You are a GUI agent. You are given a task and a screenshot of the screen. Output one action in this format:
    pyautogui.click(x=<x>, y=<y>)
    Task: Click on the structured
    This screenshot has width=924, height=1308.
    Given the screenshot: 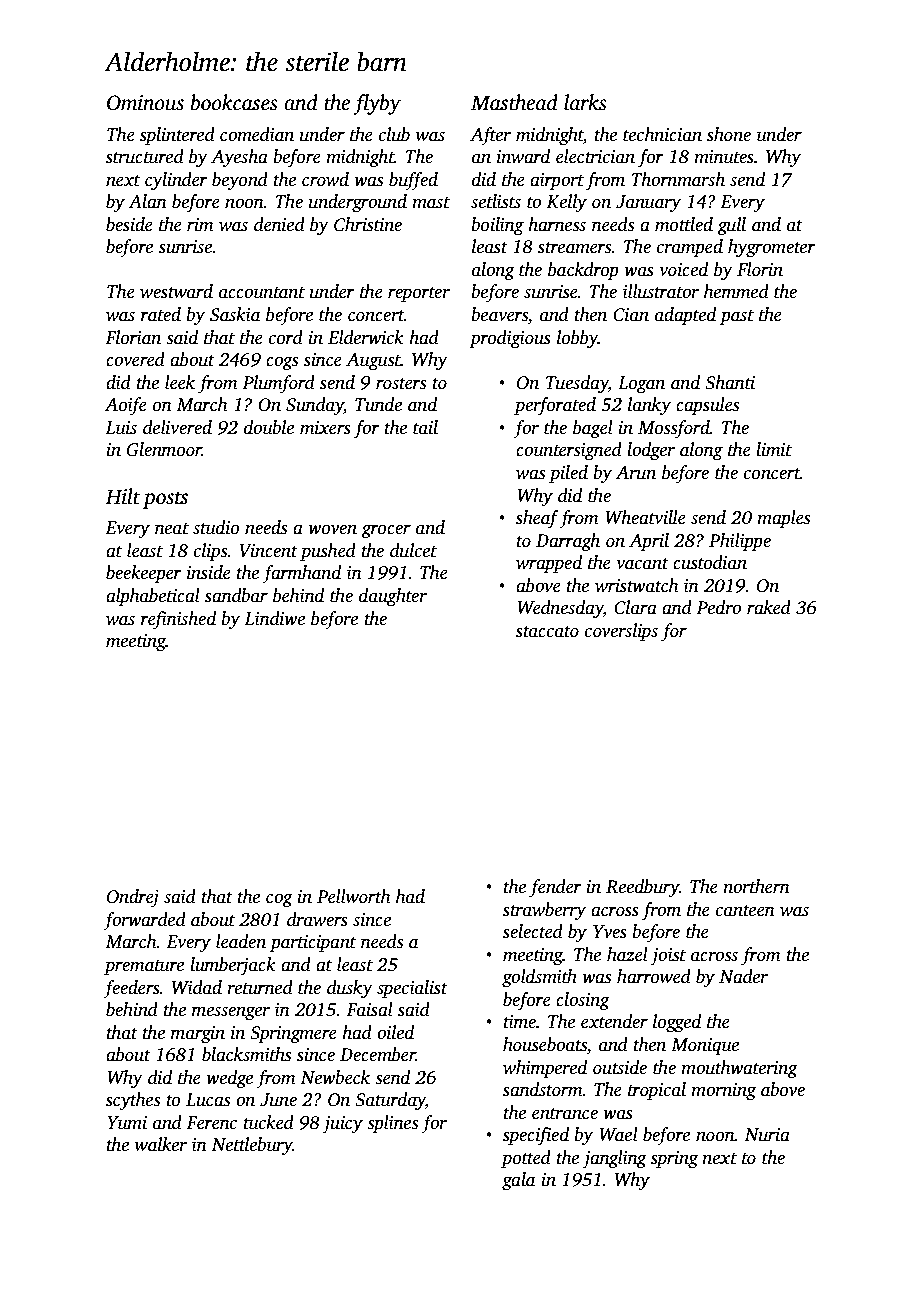 What is the action you would take?
    pyautogui.click(x=145, y=156)
